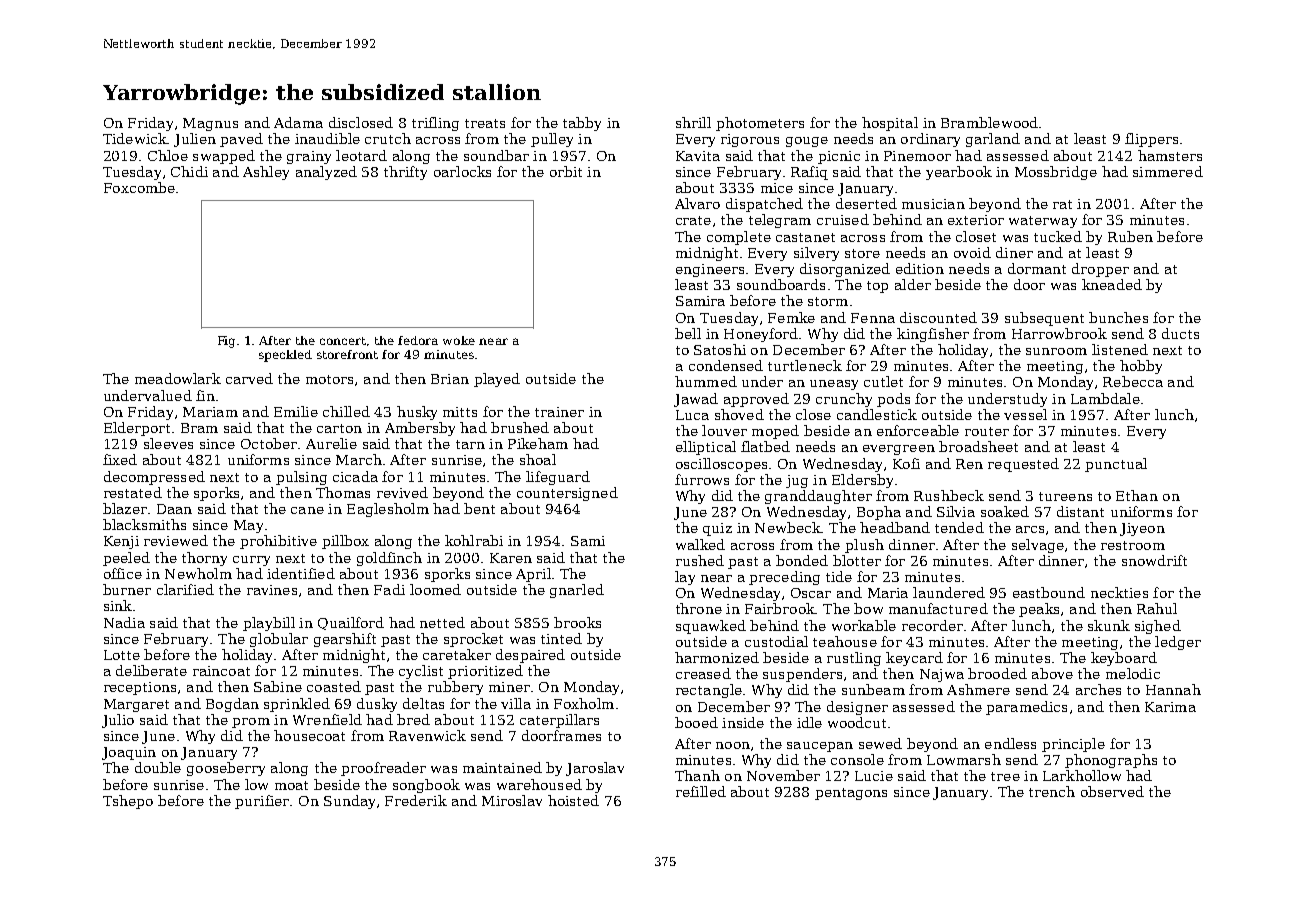 This screenshot has width=1308, height=924. I want to click on deltas, so click(423, 703).
